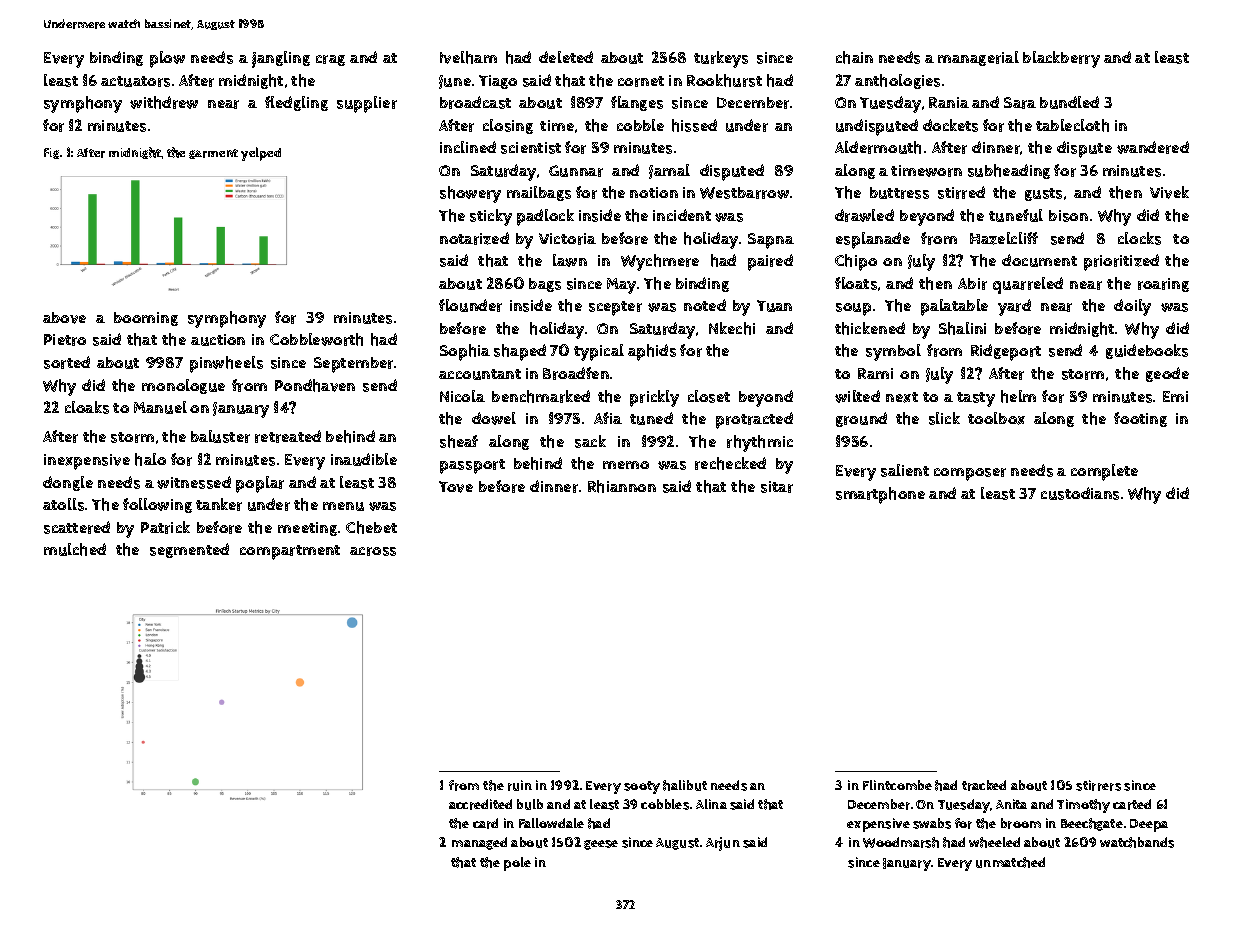 This screenshot has width=1233, height=952. Describe the element at coordinates (1132, 307) in the screenshot. I see `doily` at that location.
